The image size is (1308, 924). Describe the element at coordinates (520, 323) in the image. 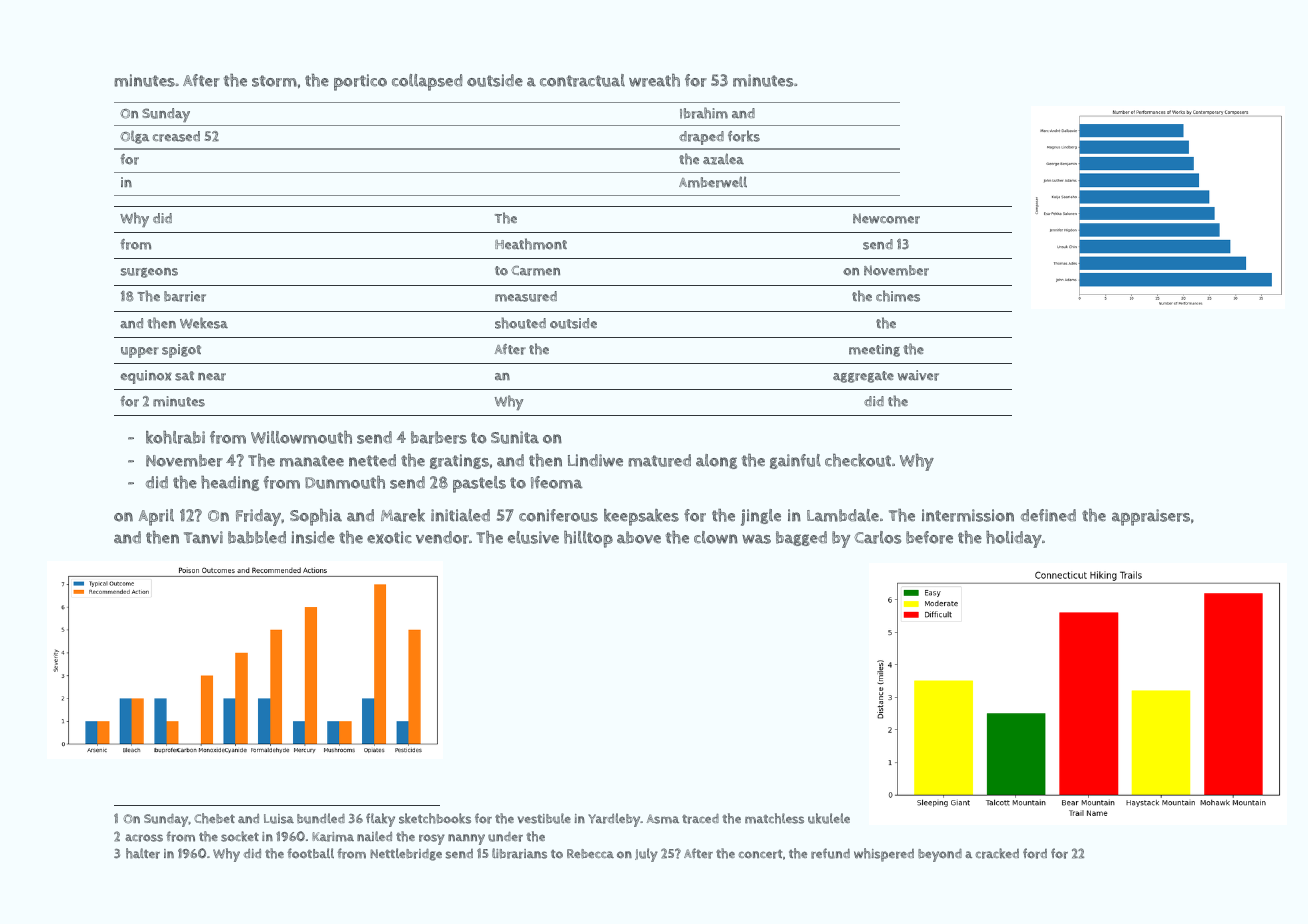

I see `shouted` at that location.
